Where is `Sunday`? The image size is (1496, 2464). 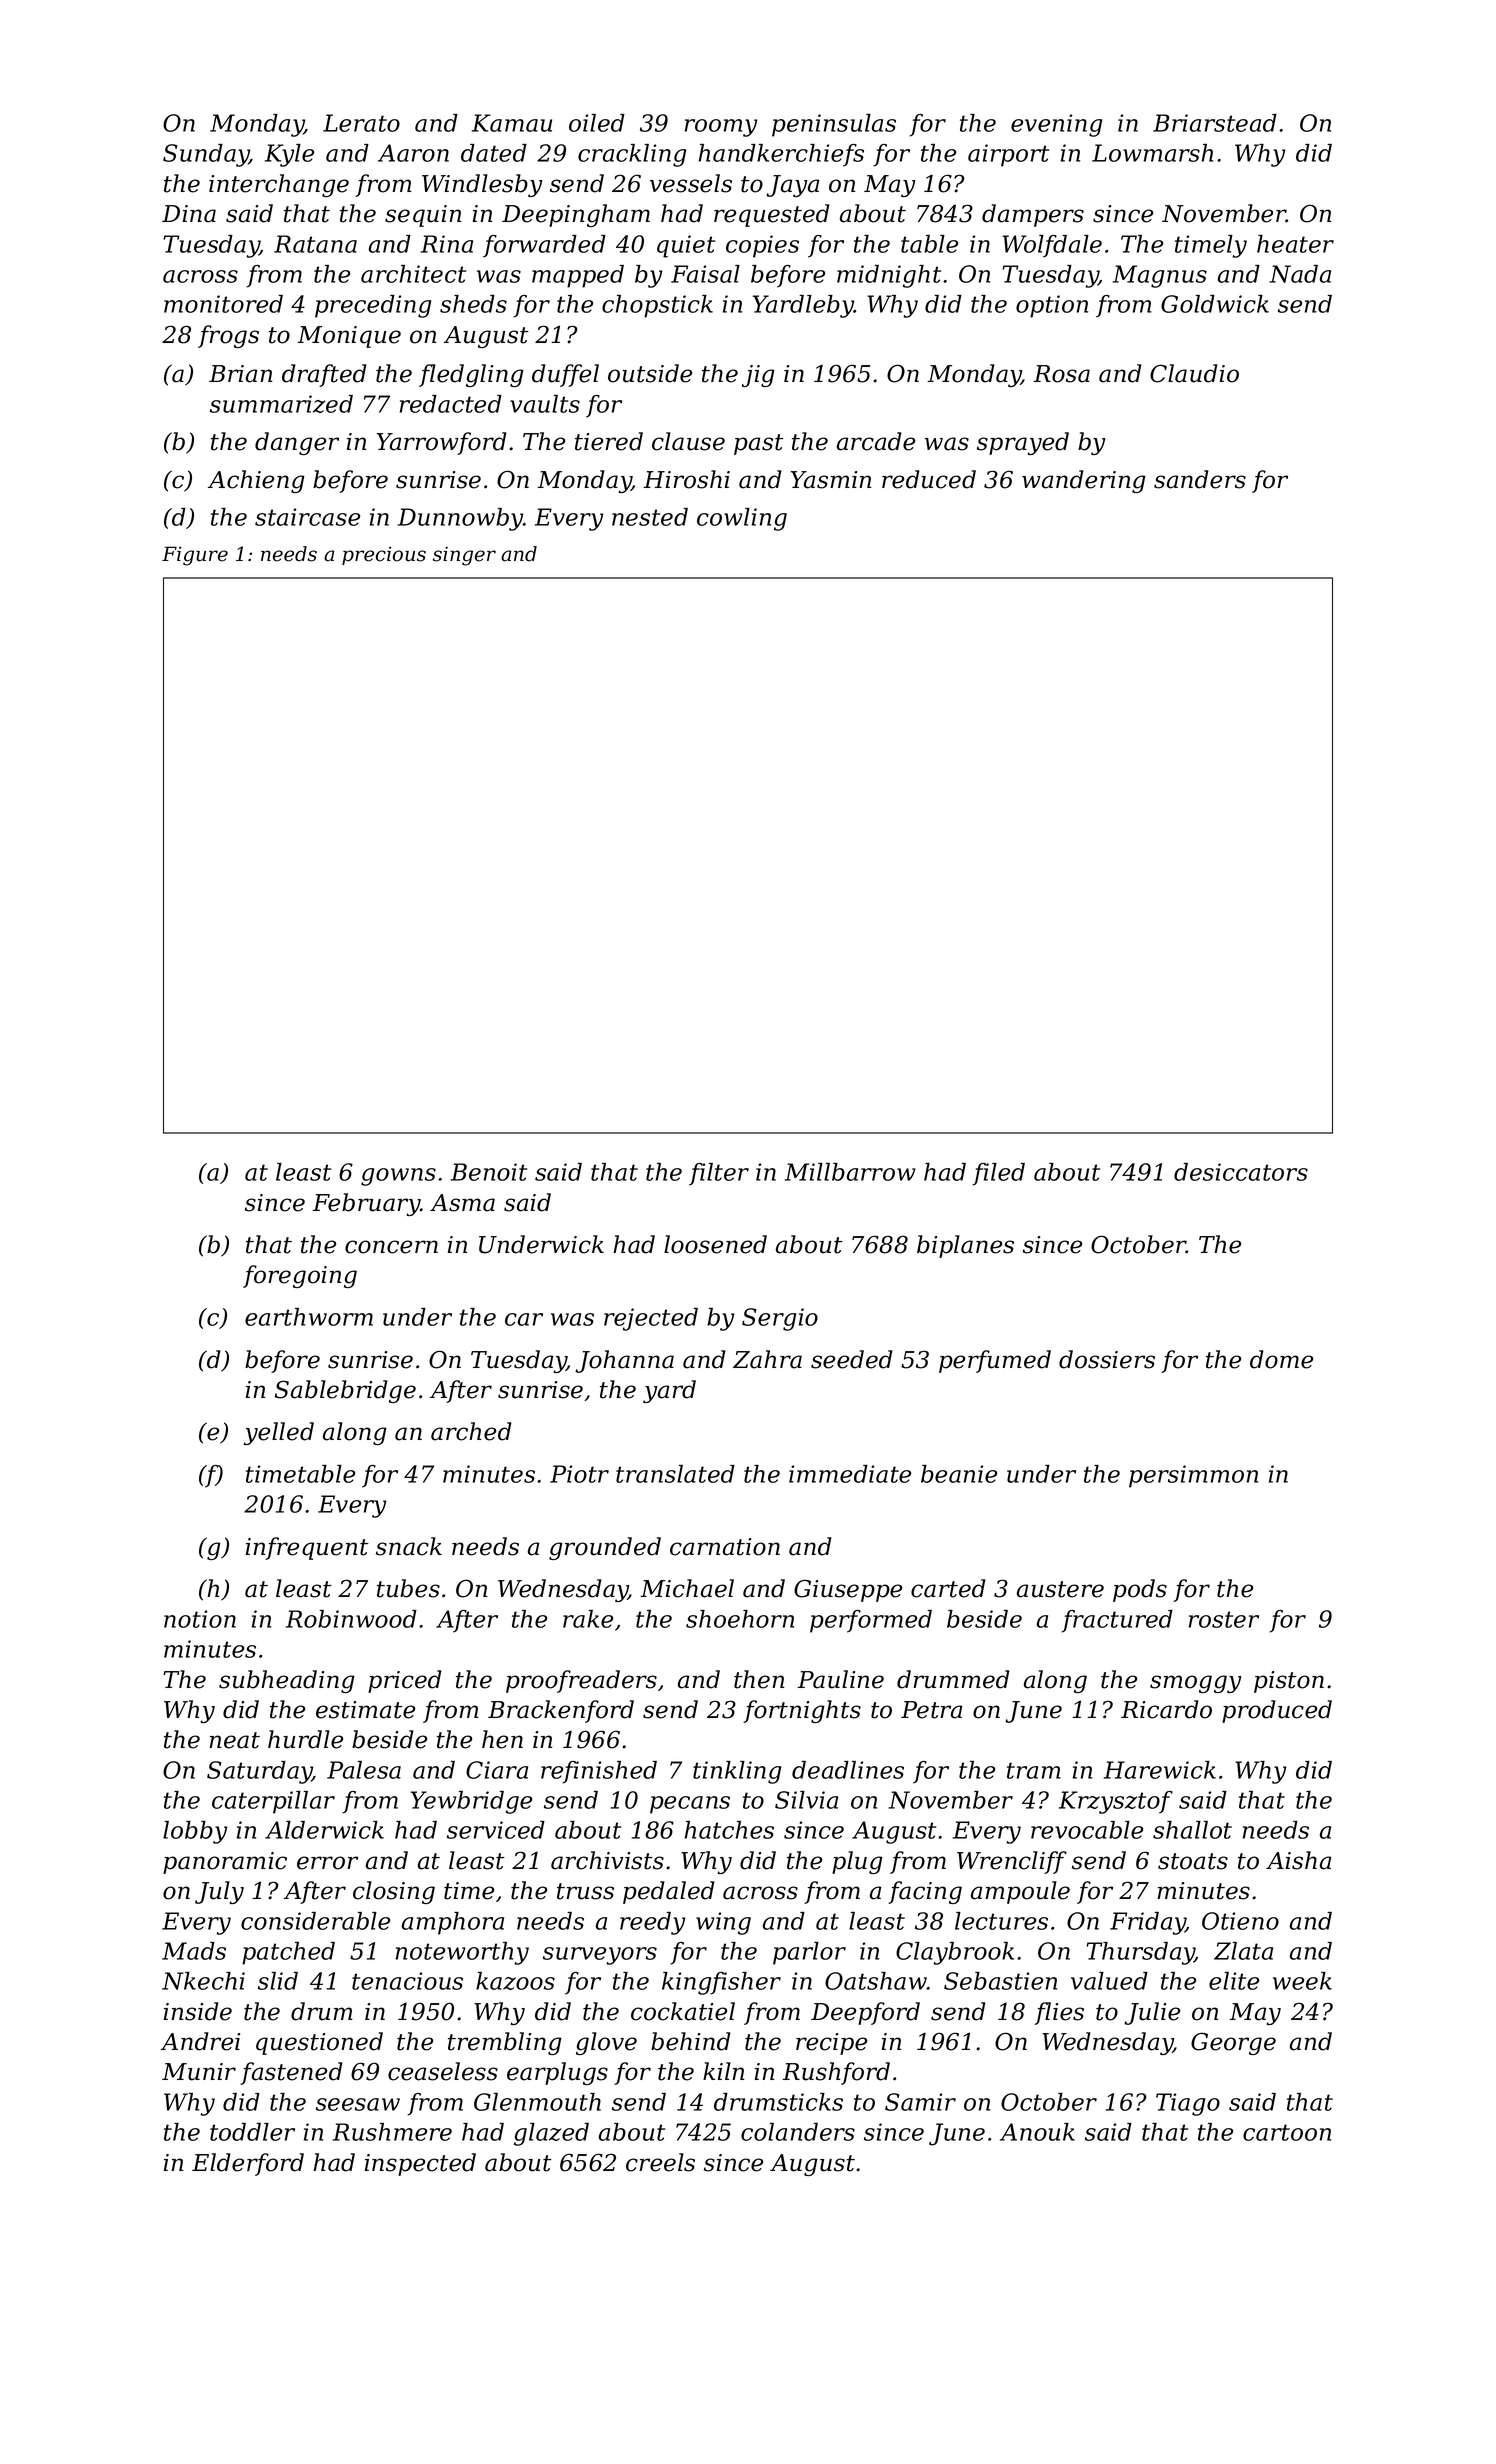 Sunday is located at coordinates (206, 155).
